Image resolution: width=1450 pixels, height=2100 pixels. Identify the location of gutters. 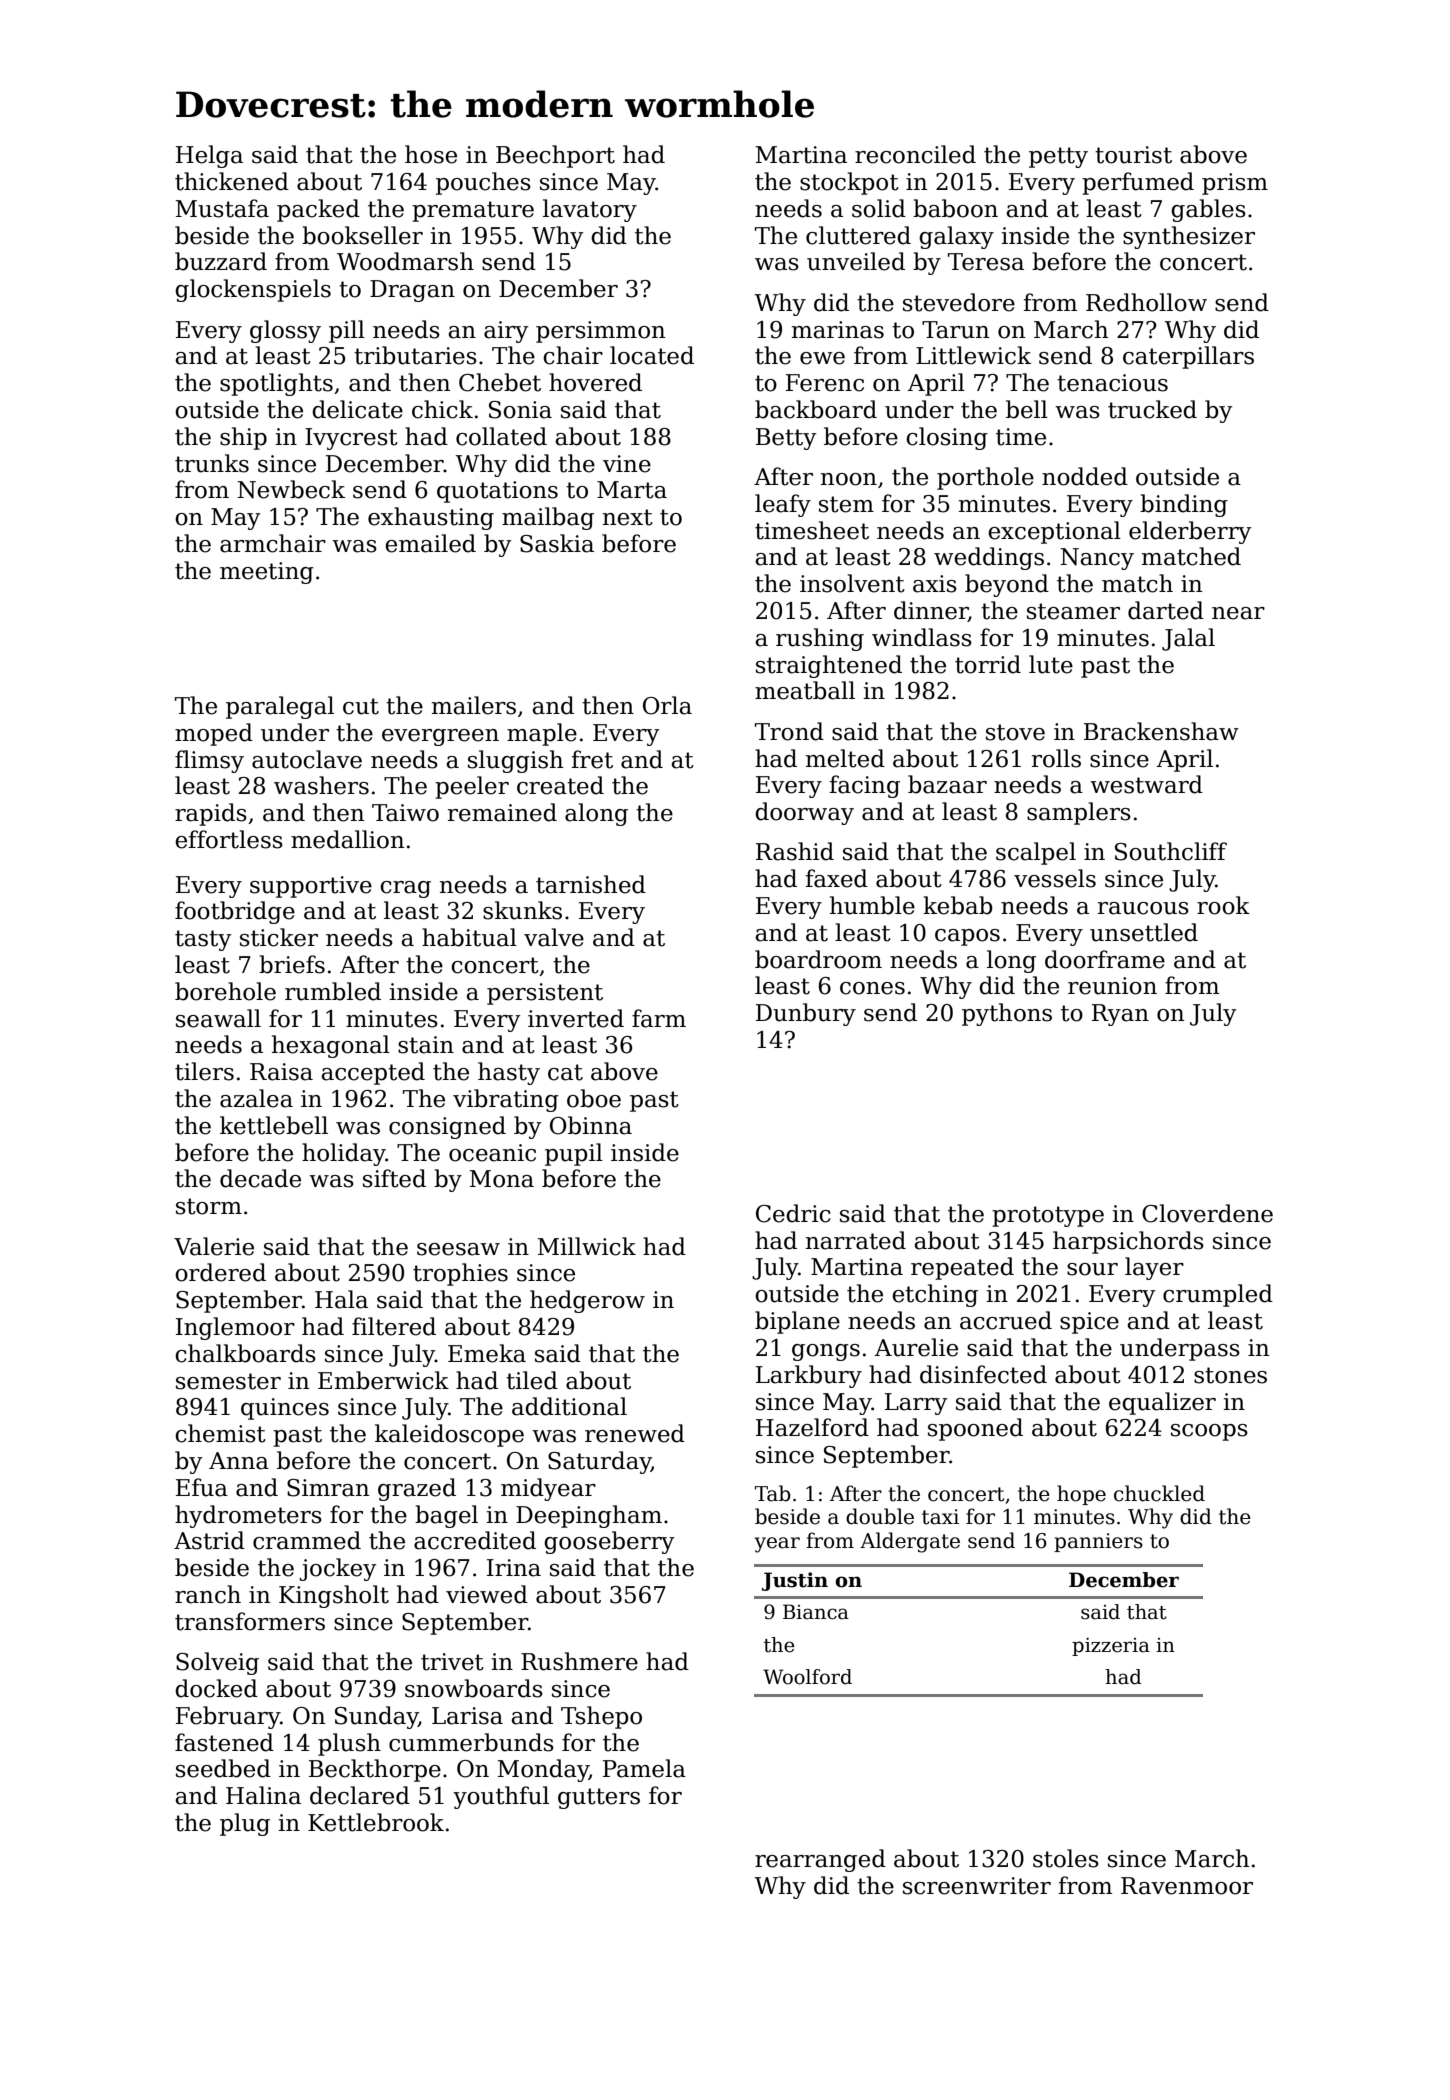
(599, 1798).
